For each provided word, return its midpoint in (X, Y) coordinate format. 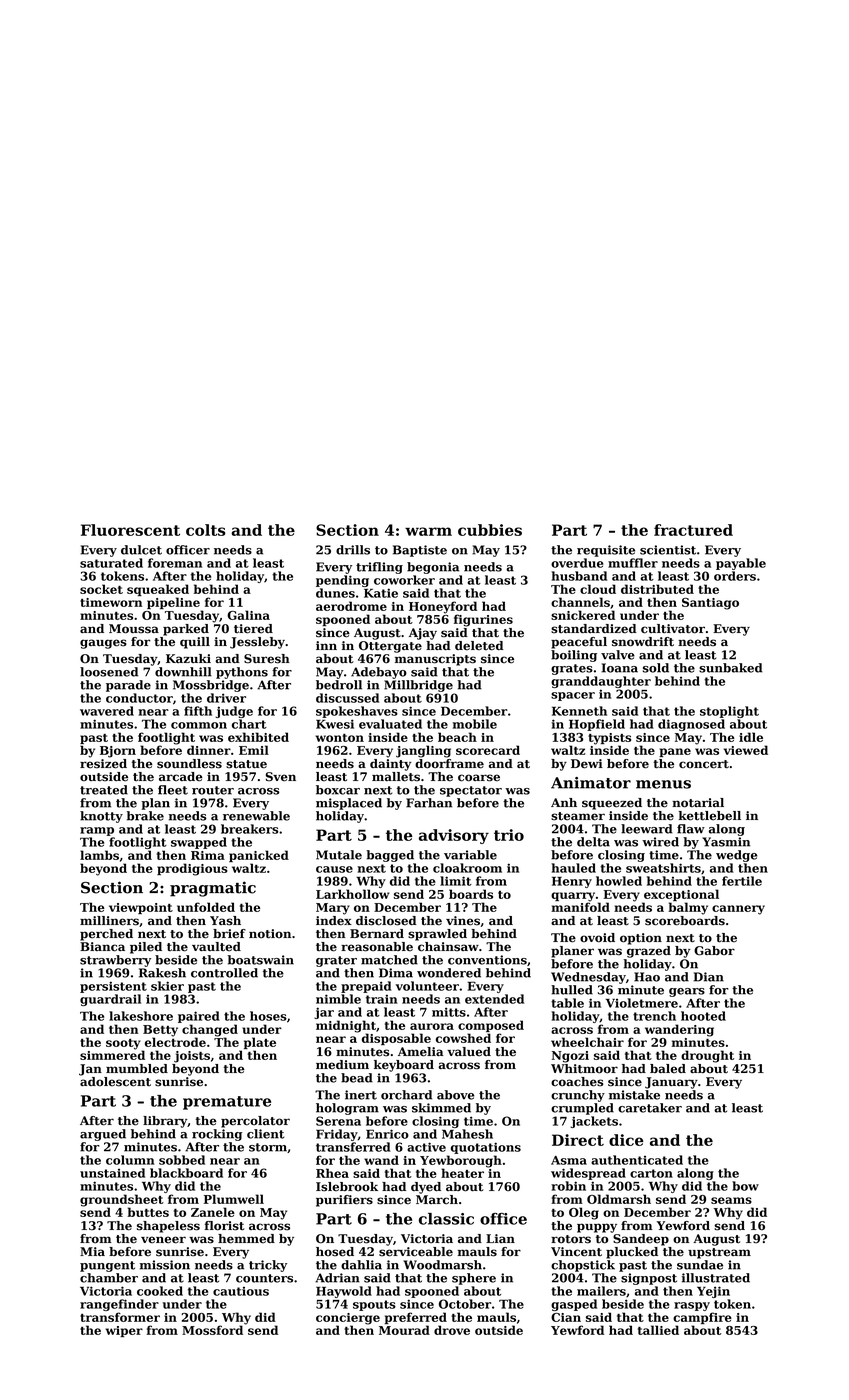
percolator (255, 1122)
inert (361, 1095)
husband (579, 576)
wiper (124, 1331)
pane (675, 752)
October (465, 1304)
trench (654, 1016)
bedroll (339, 685)
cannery (738, 910)
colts (206, 530)
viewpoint (141, 908)
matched (389, 960)
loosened (109, 672)
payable (741, 564)
